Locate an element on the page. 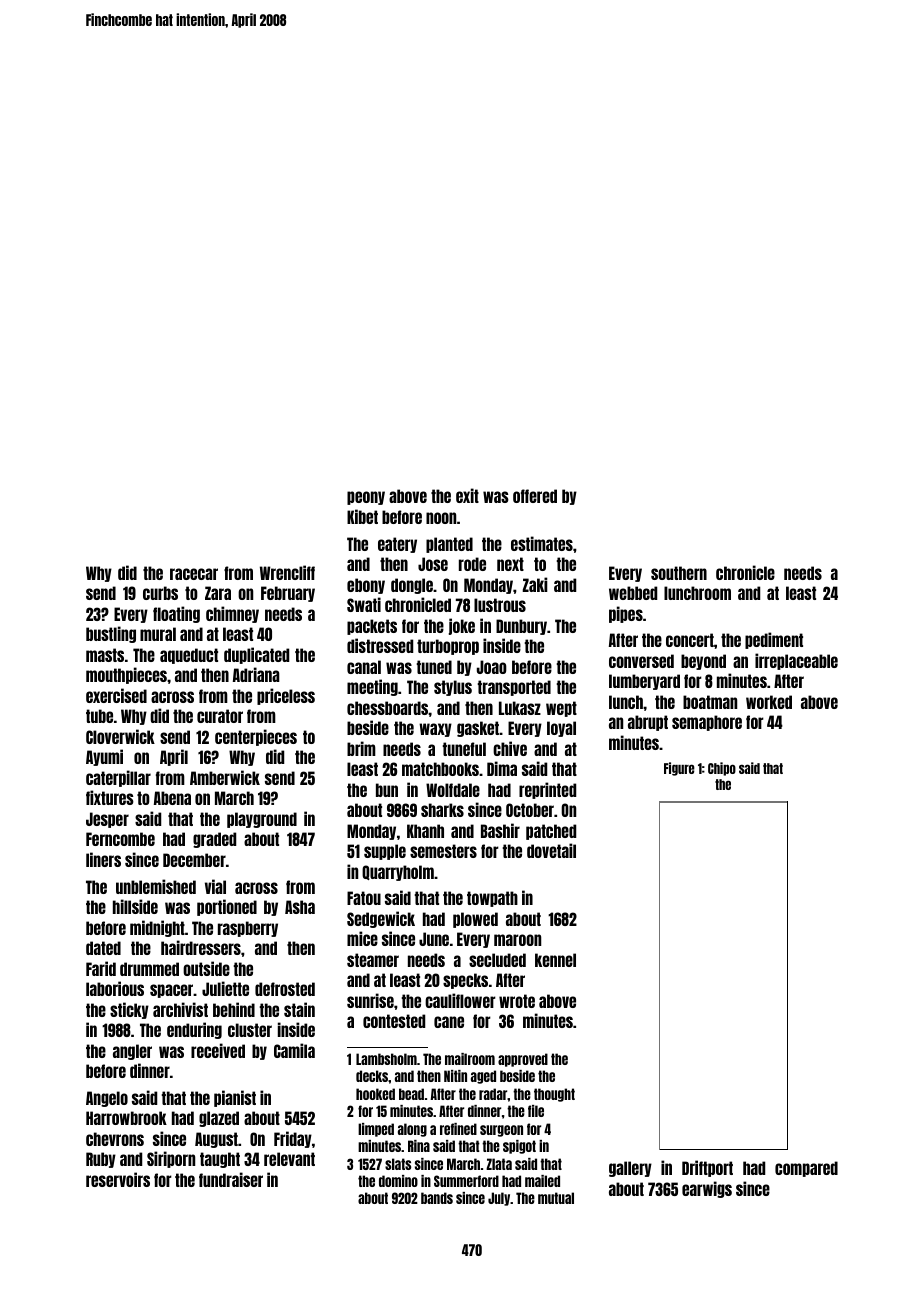 The height and width of the page is (1308, 924). Driftport is located at coordinates (707, 1168).
